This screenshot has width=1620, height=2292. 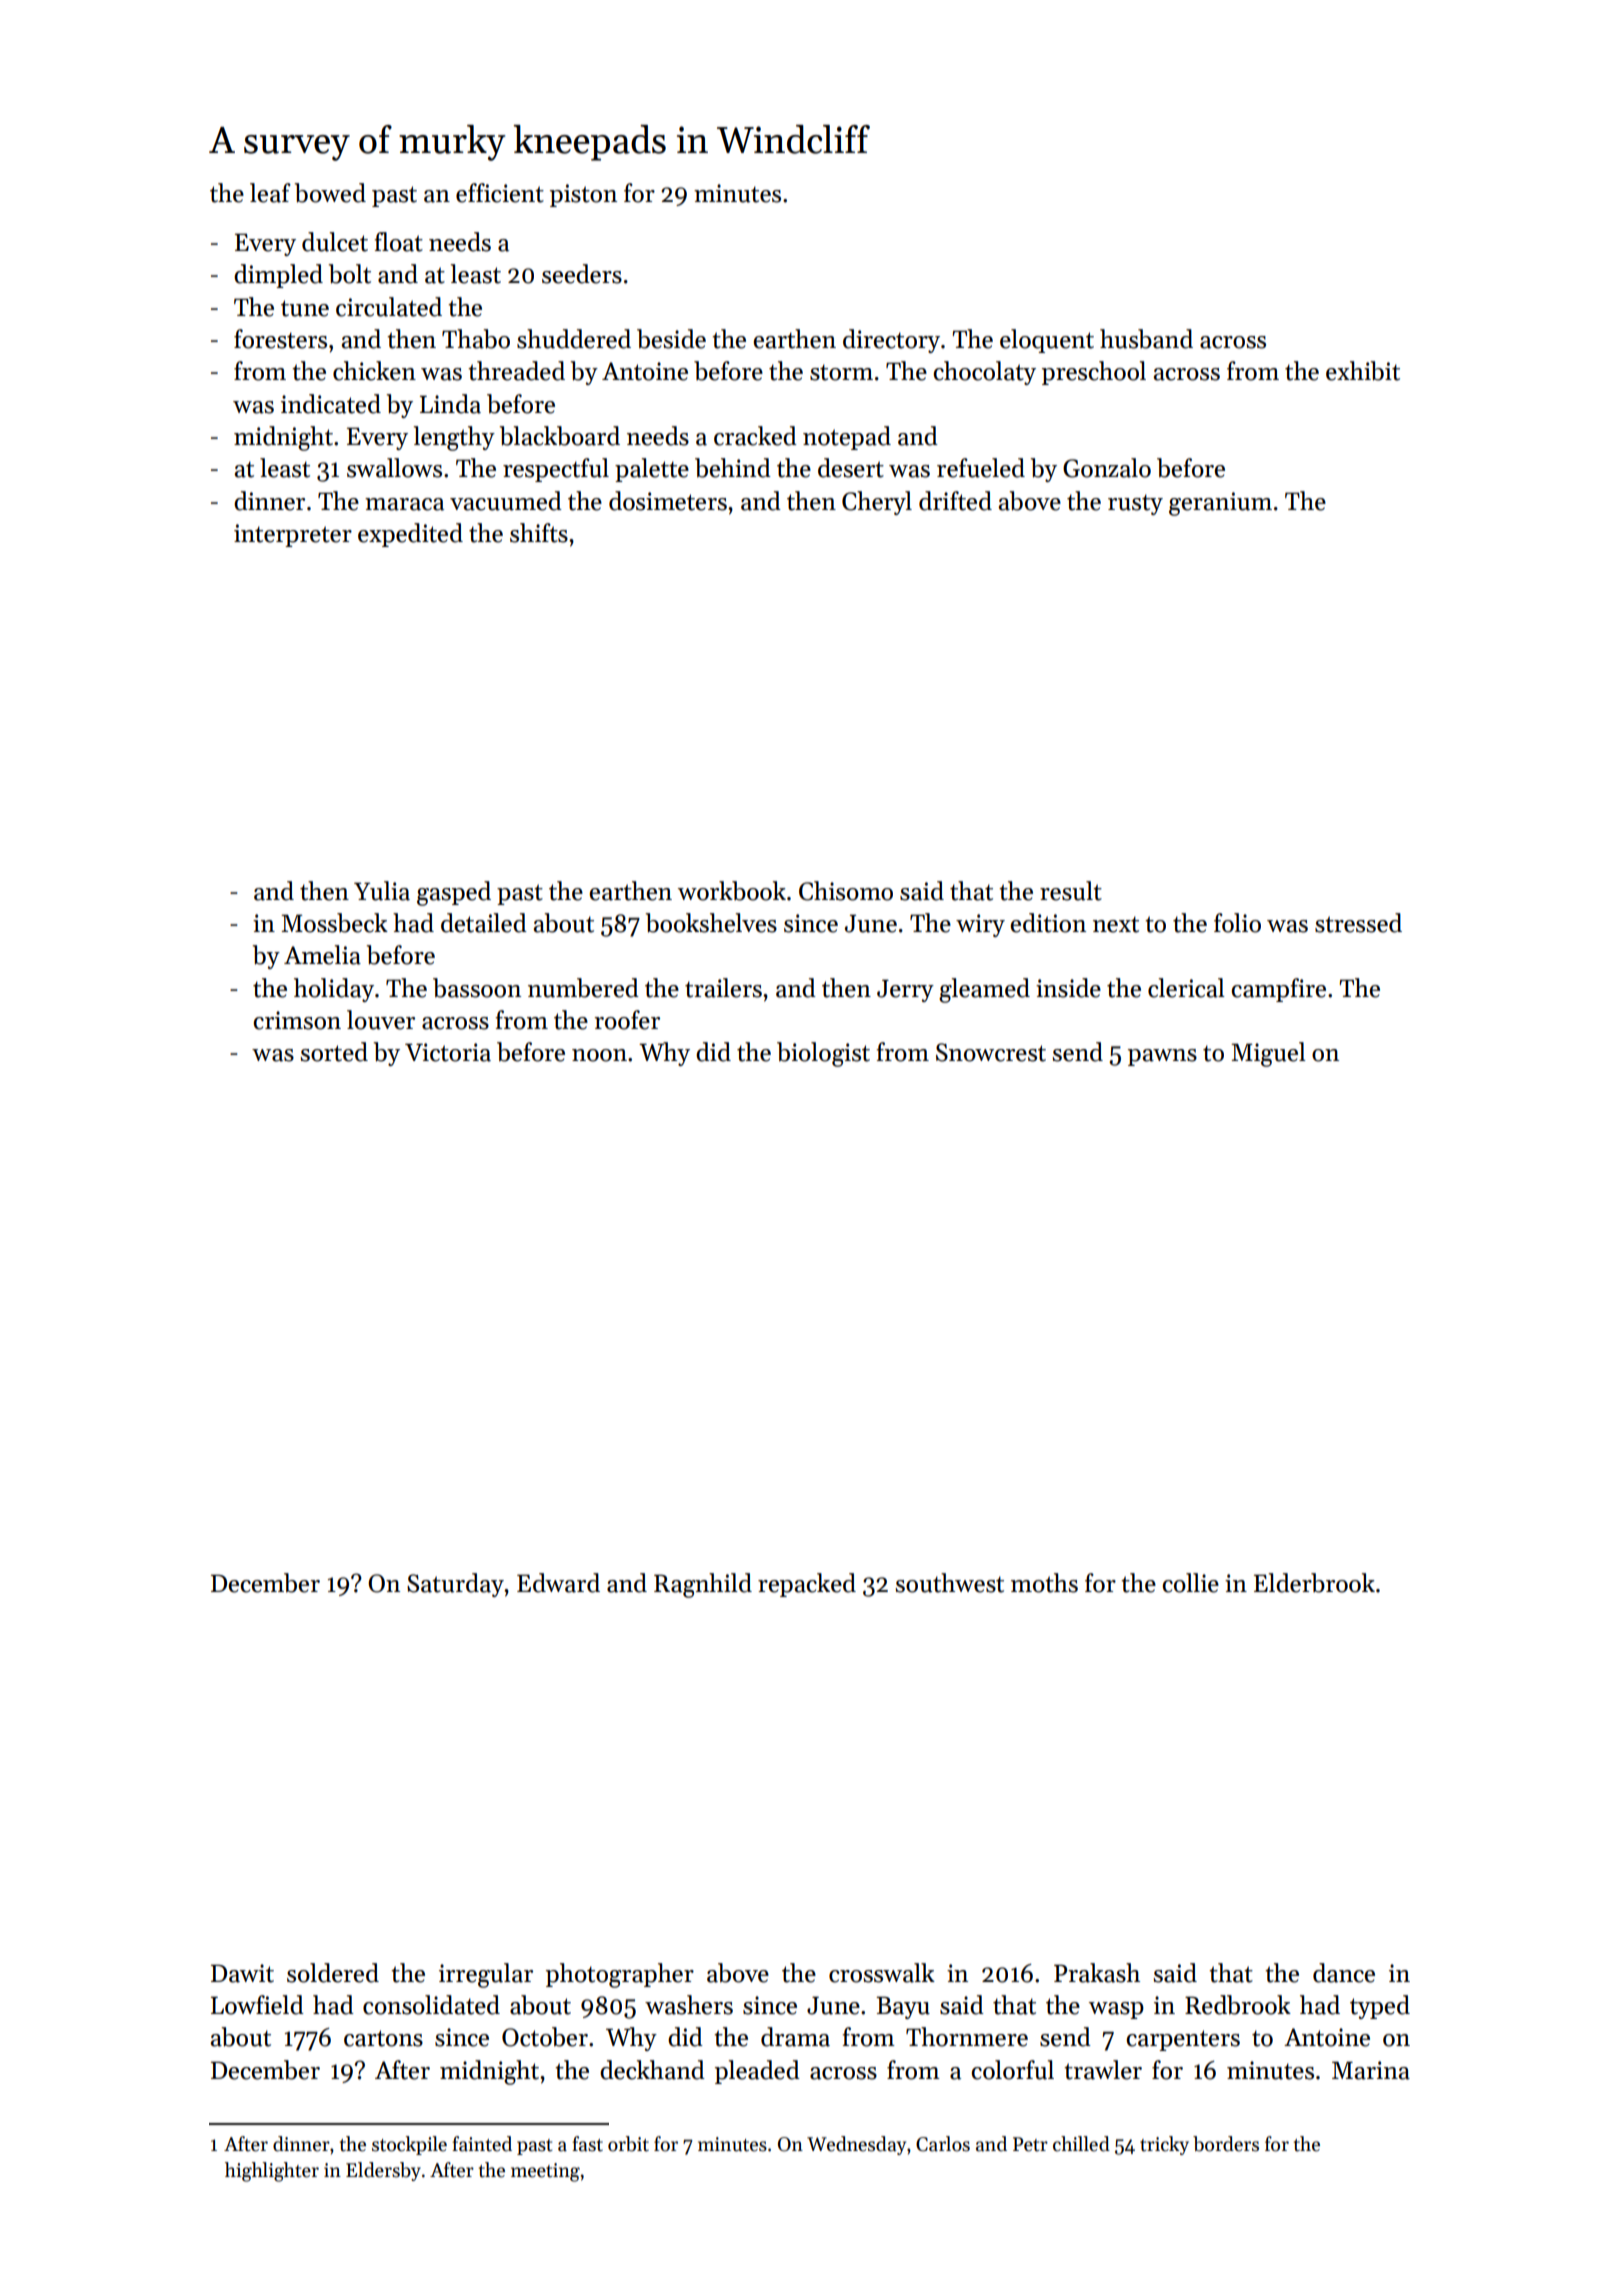 I want to click on louver, so click(x=381, y=1020).
